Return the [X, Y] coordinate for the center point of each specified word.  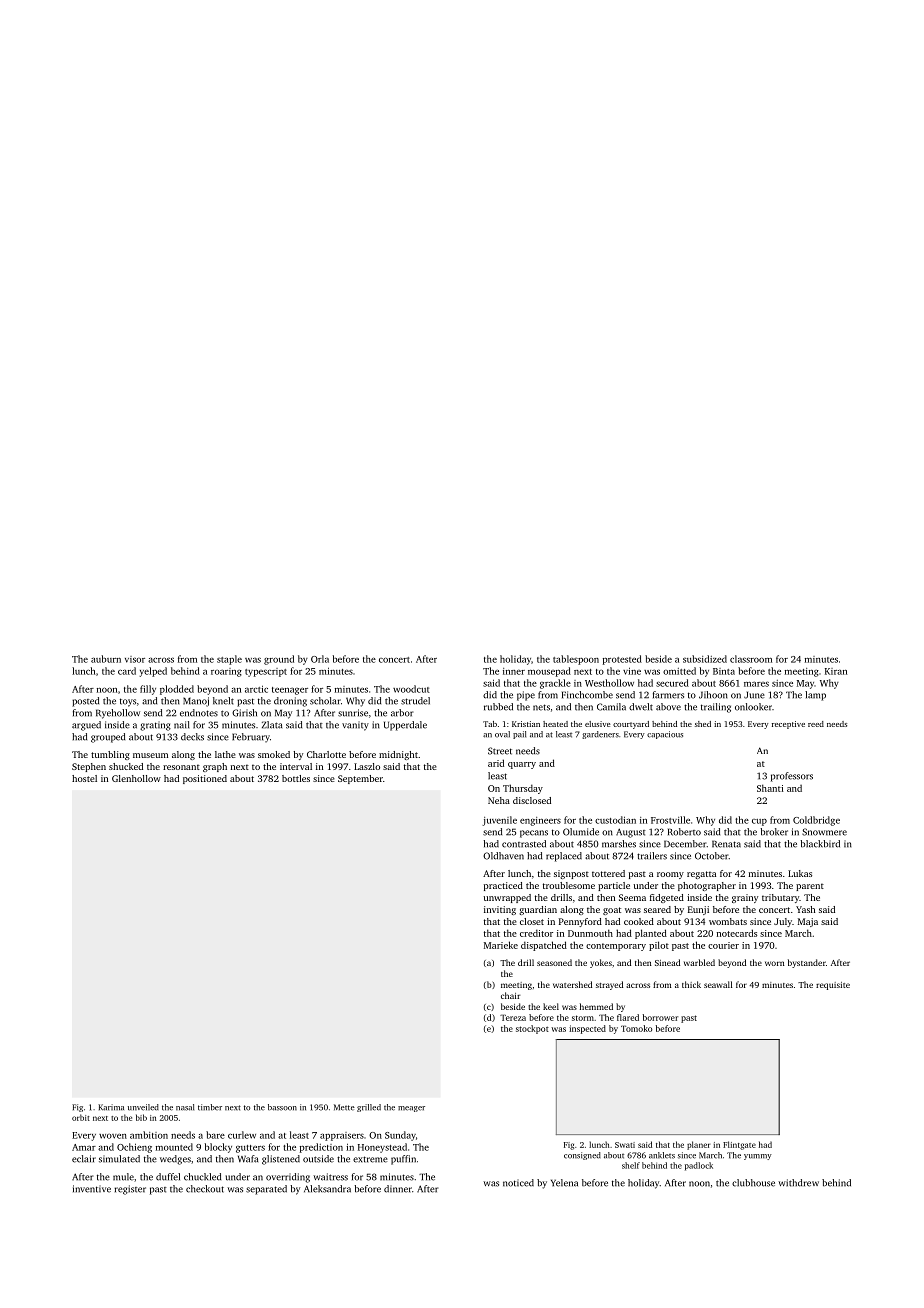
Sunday [400, 1136]
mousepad [549, 672]
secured [672, 683]
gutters [250, 1149]
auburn [106, 659]
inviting [500, 910]
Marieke [501, 945]
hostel [84, 778]
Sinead [667, 962]
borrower [660, 1017]
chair [510, 995]
